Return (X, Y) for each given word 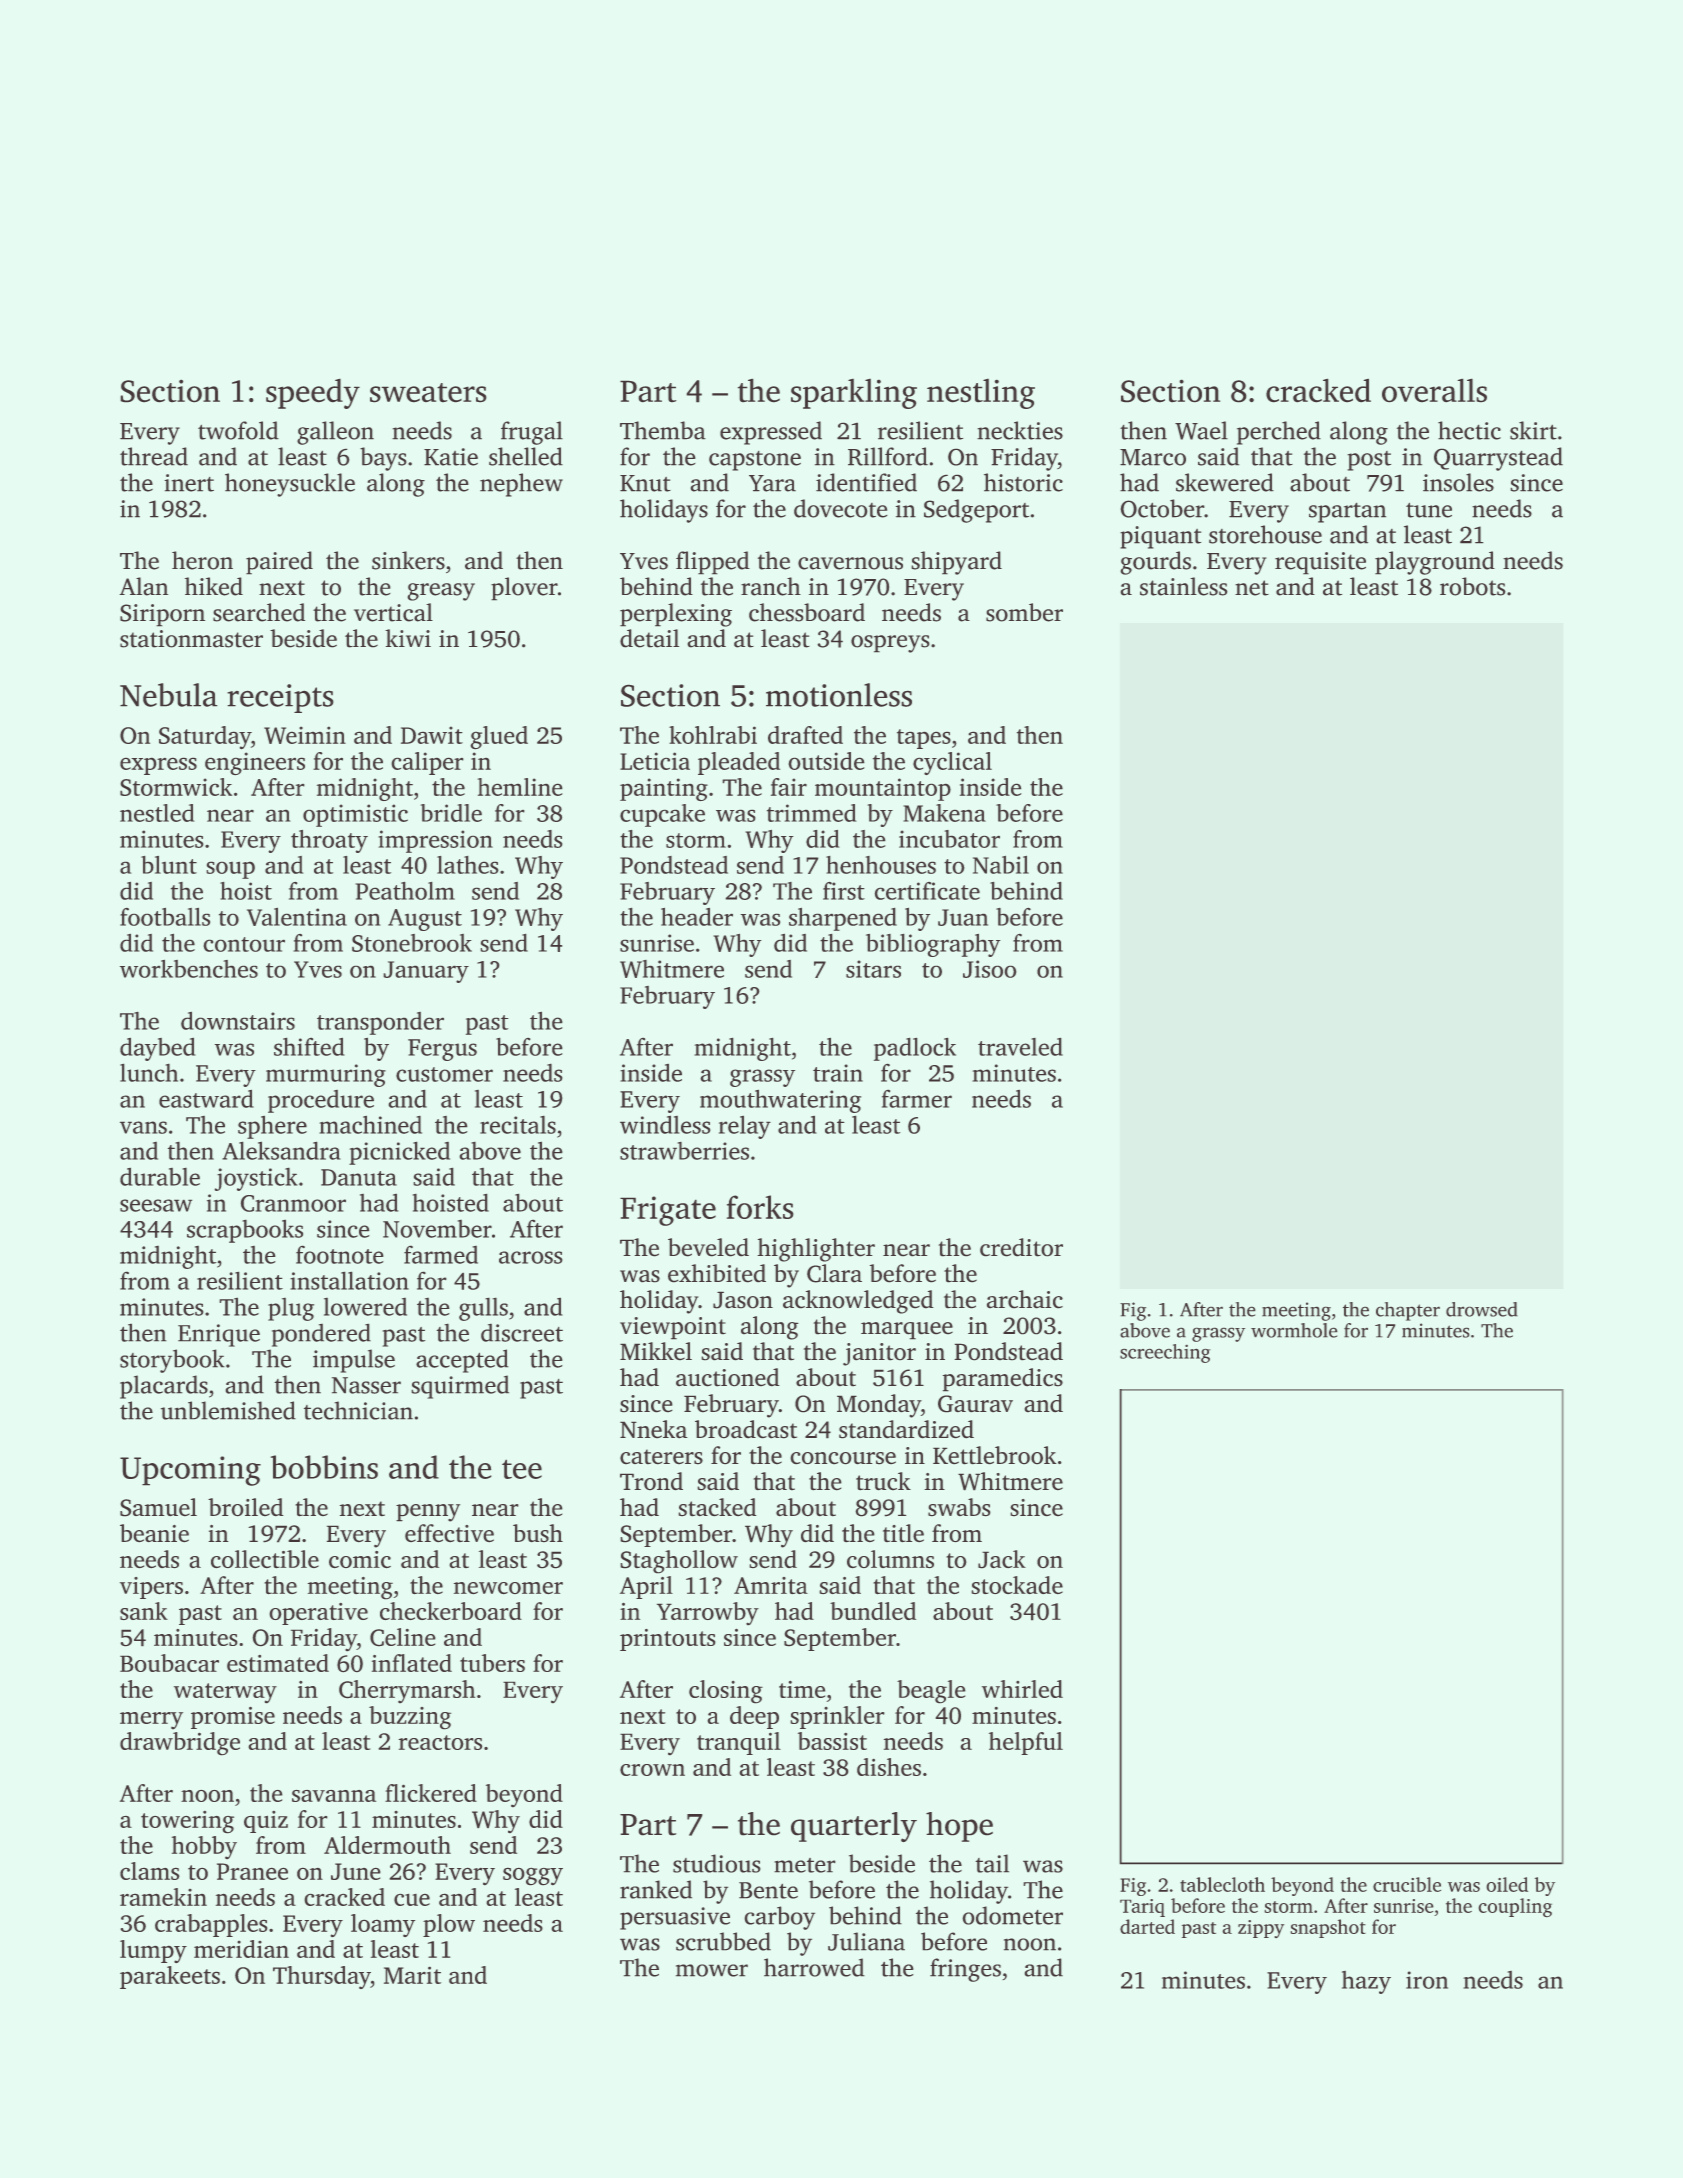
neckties (1020, 430)
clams (149, 1871)
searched (259, 612)
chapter (1408, 1311)
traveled (1020, 1047)
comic (360, 1559)
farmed (441, 1255)
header (697, 917)
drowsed (1482, 1309)
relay (745, 1127)
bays (383, 459)
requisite (1320, 563)
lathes (467, 865)
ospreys (890, 644)
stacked (717, 1507)
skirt (1533, 430)
